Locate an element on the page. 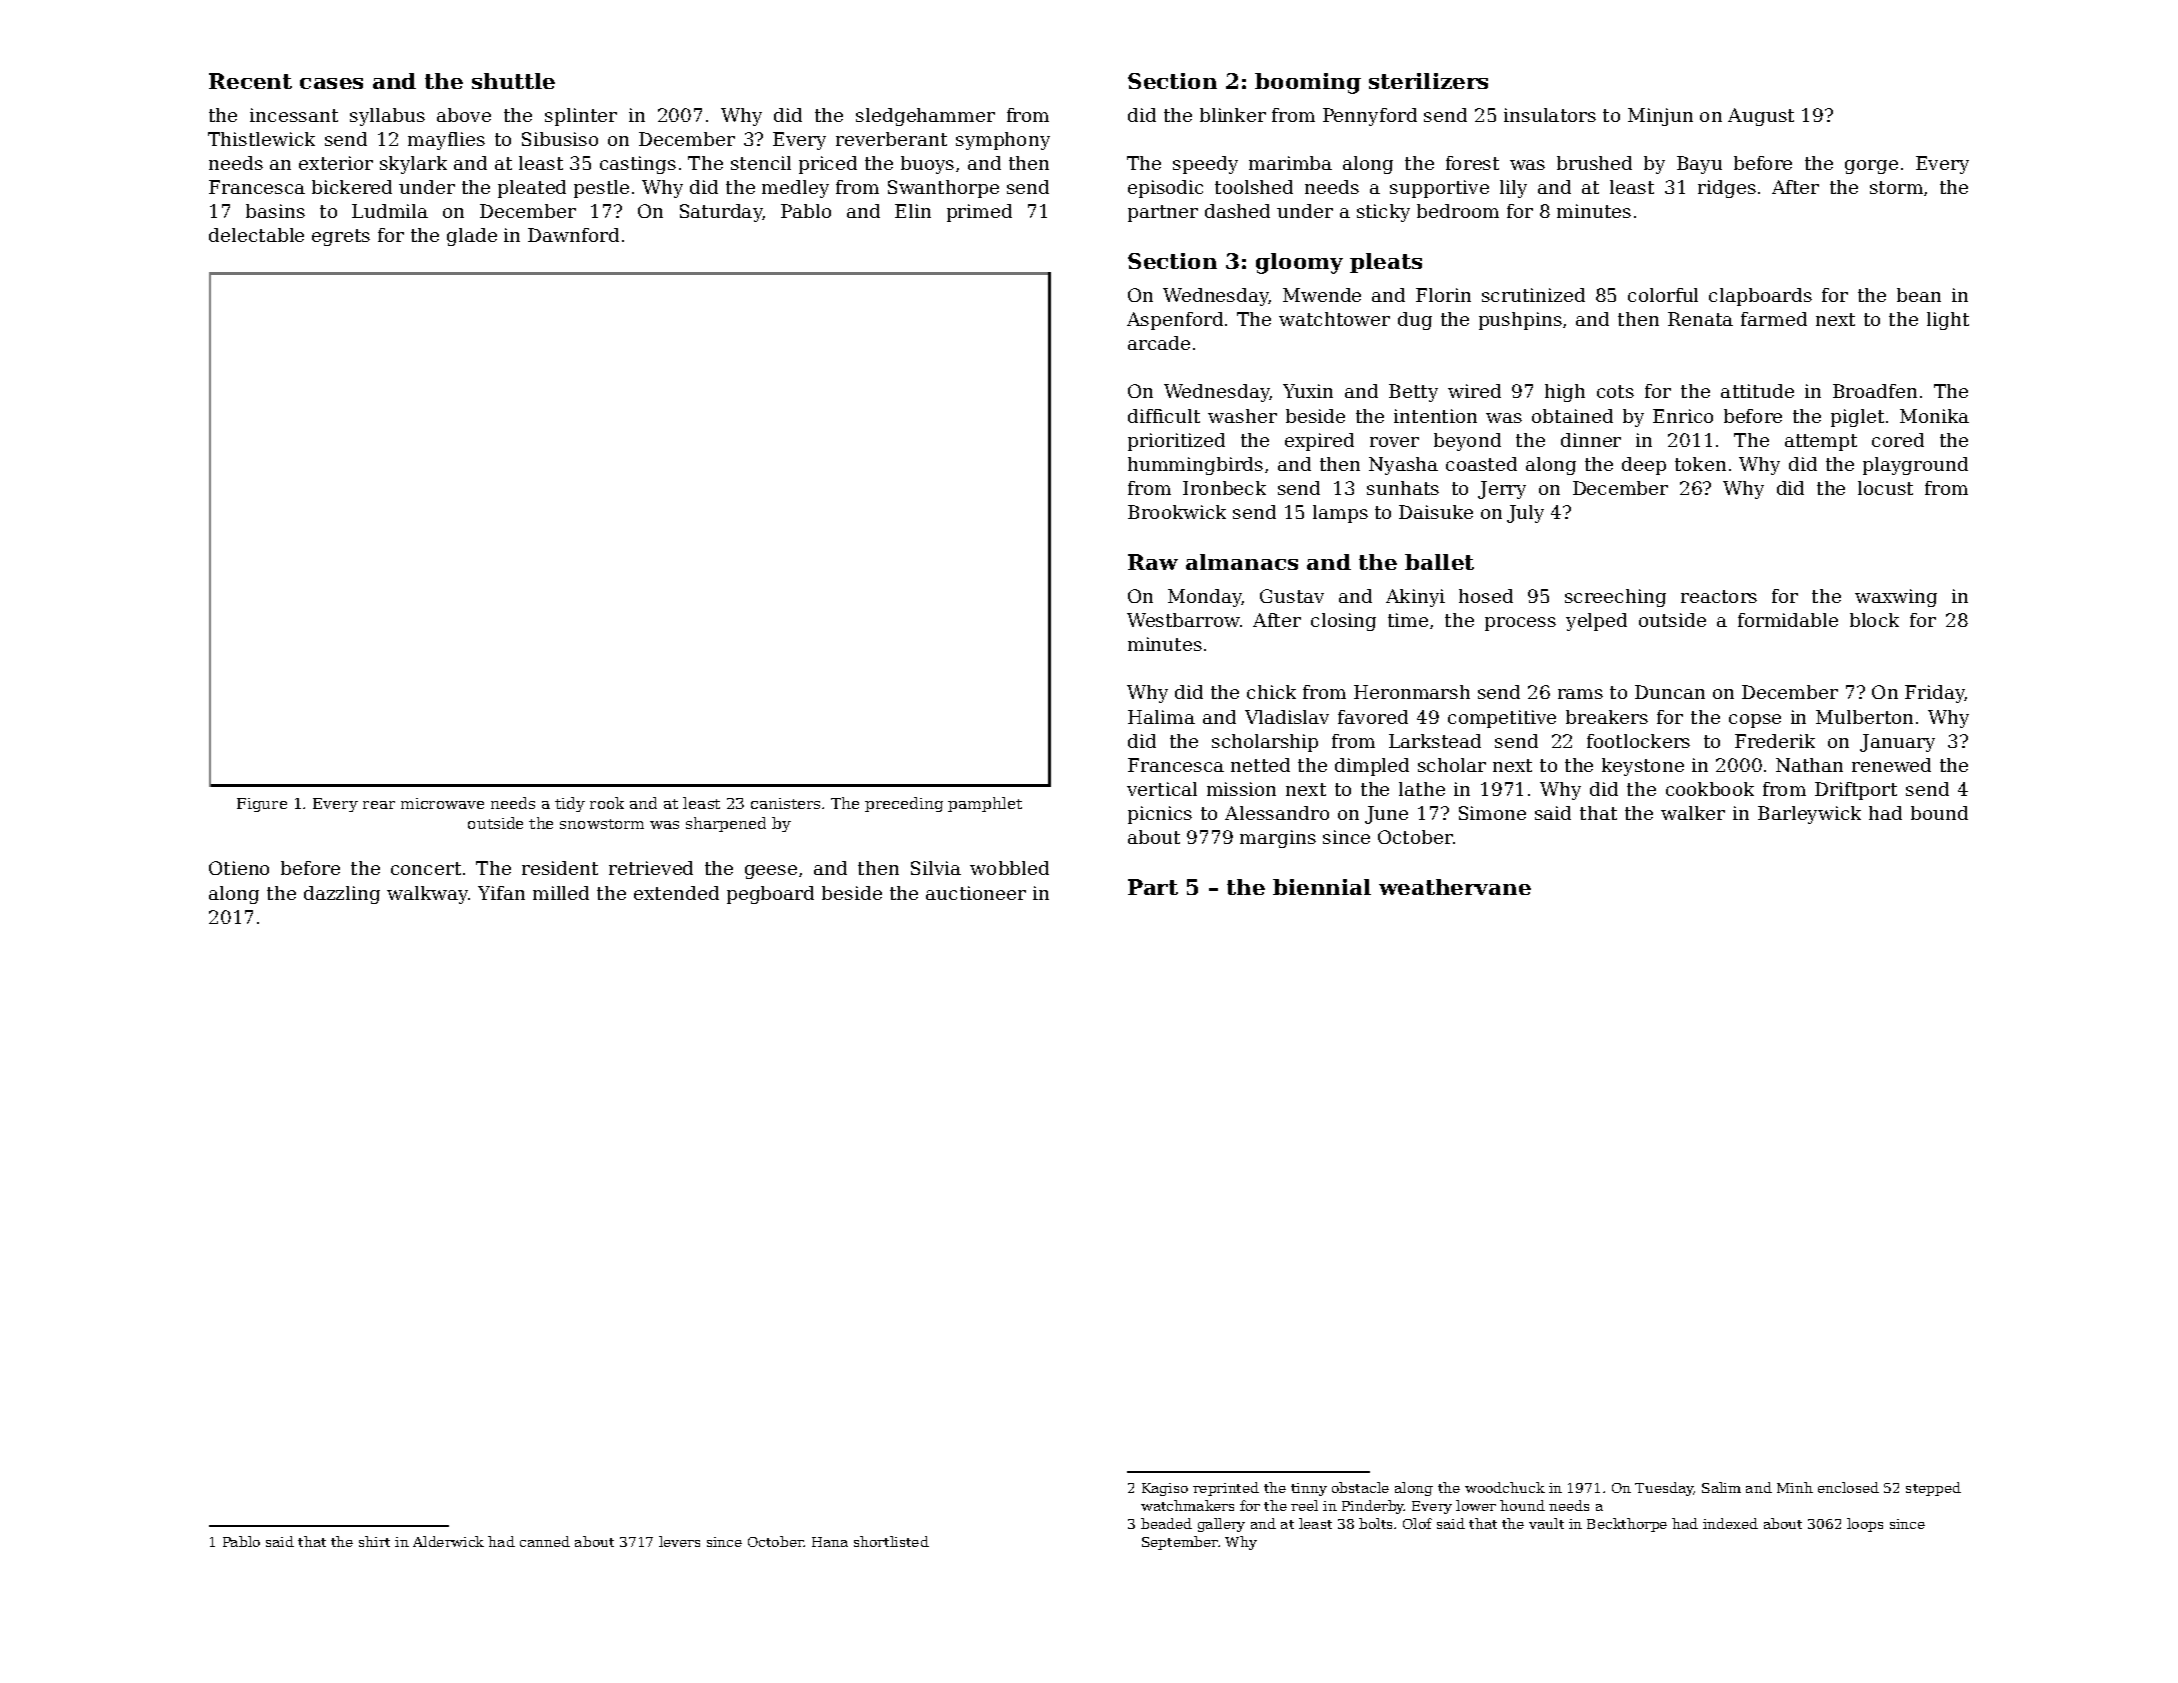 Image resolution: width=2178 pixels, height=1683 pixels. Alderwick is located at coordinates (448, 1541).
